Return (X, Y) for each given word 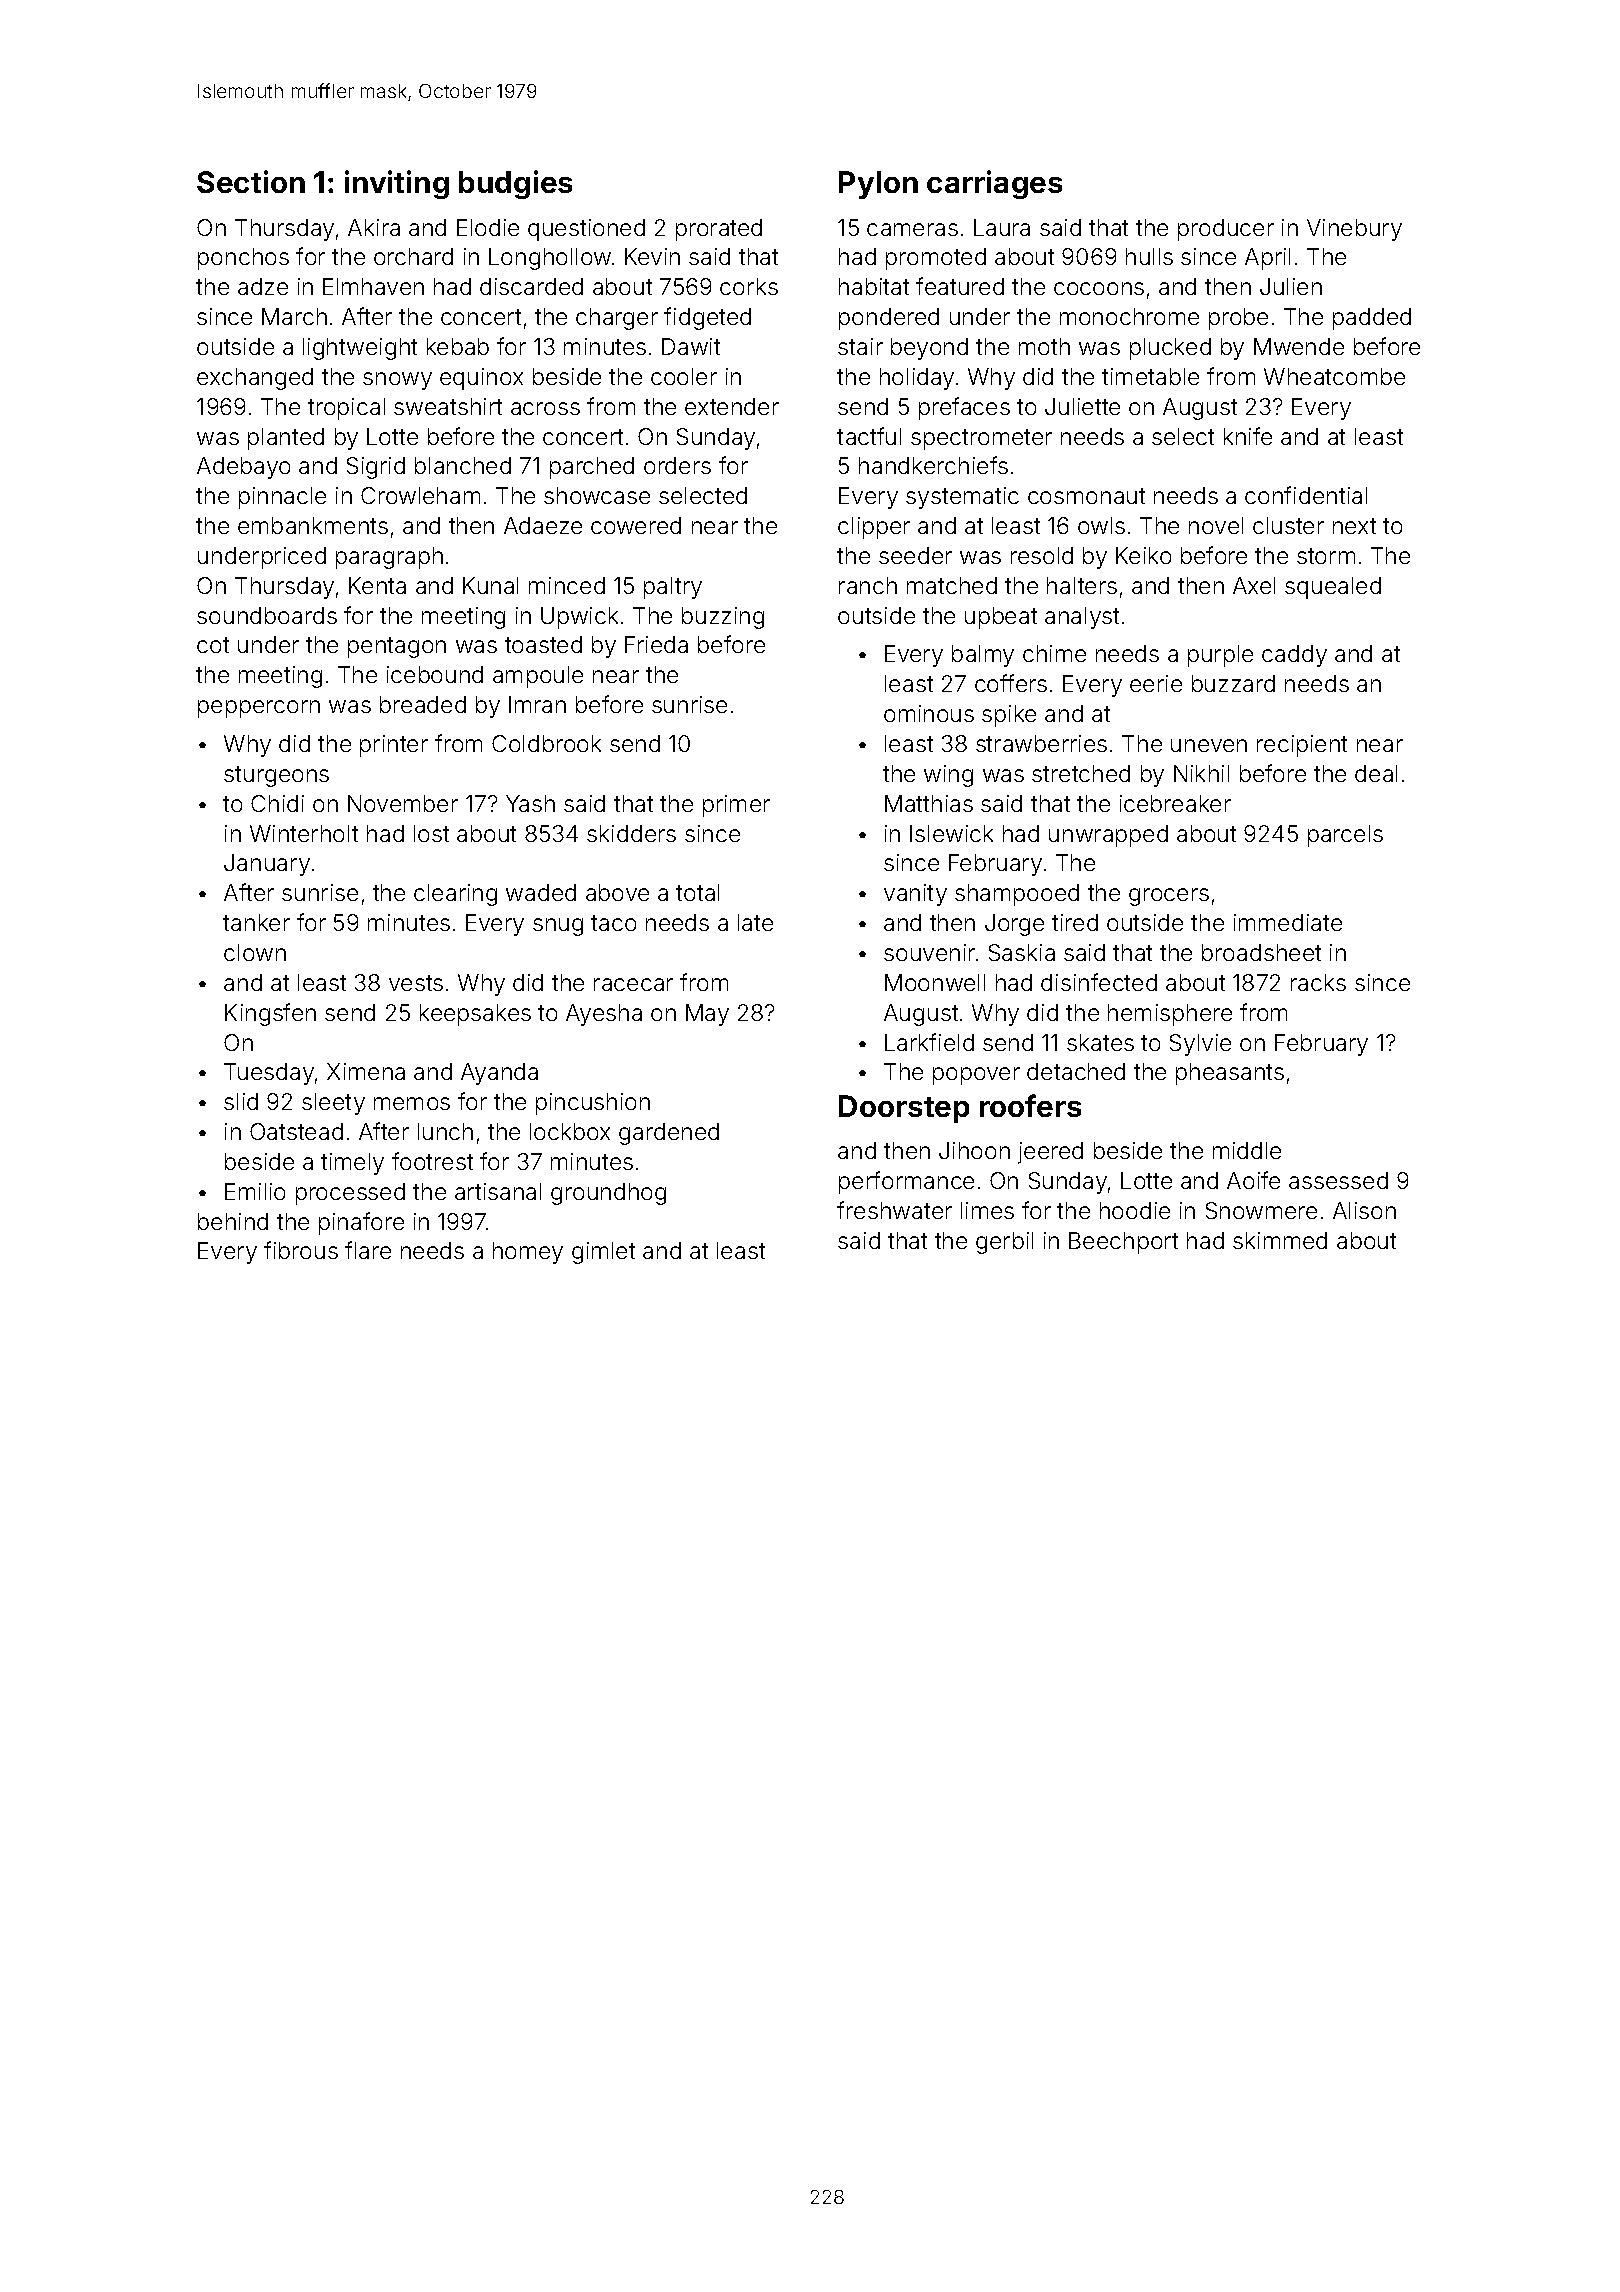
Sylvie (1200, 1045)
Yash (530, 803)
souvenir (929, 952)
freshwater (894, 1210)
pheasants (1230, 1074)
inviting (397, 184)
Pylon (878, 185)
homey (528, 1253)
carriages (994, 184)
